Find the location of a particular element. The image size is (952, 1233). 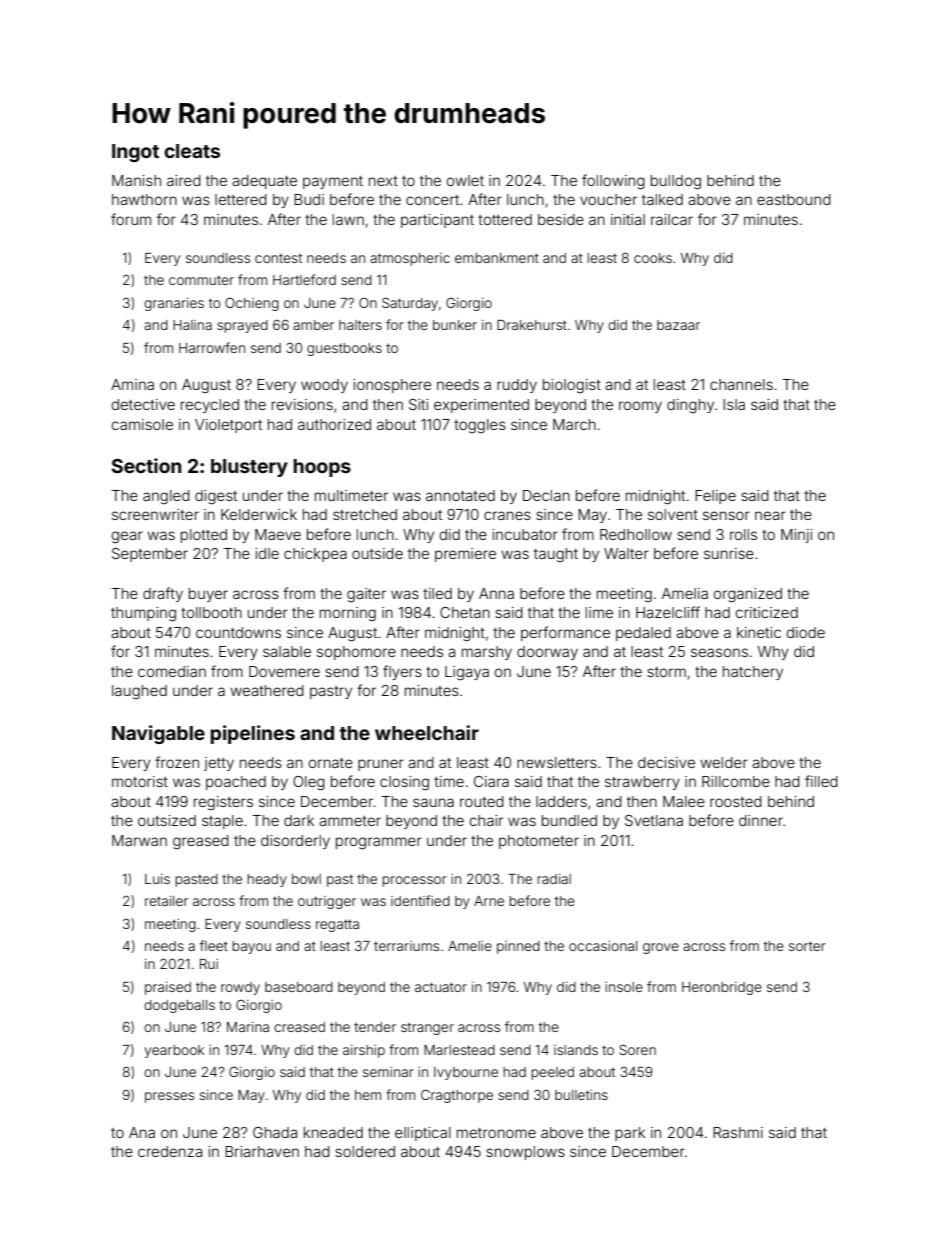

channels is located at coordinates (741, 384).
